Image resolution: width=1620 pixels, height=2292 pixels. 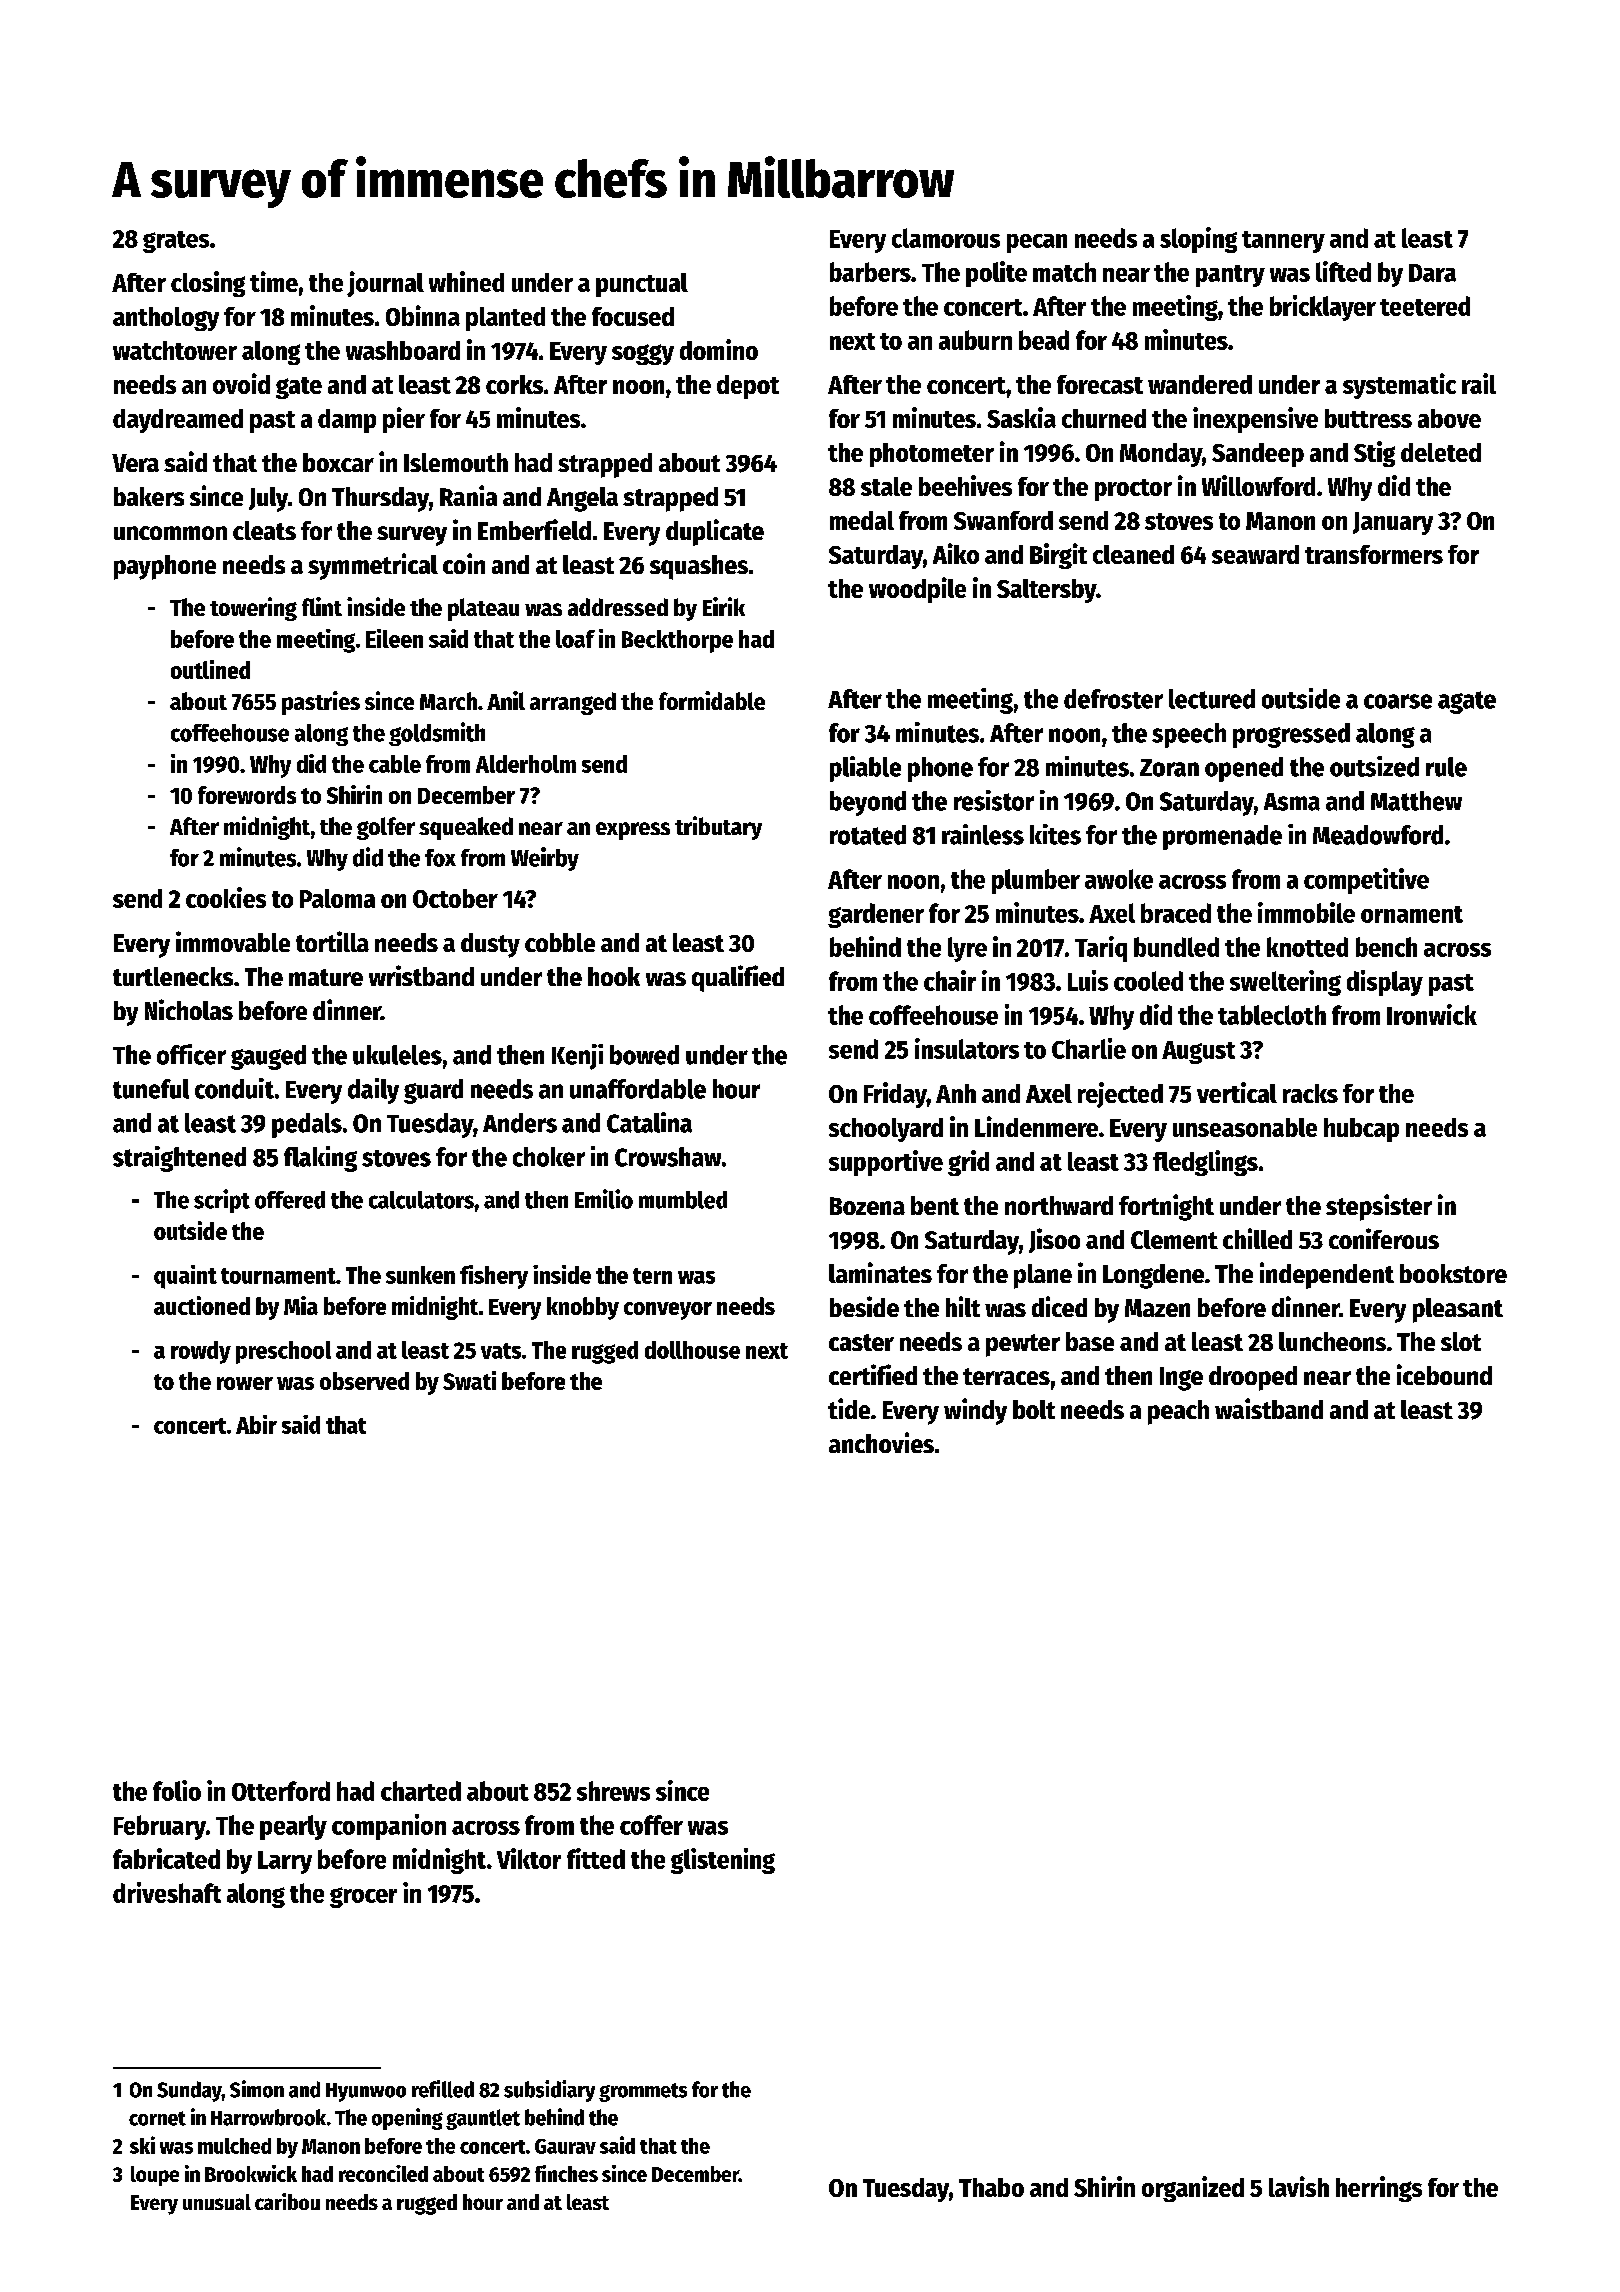 I want to click on caribou, so click(x=287, y=2201).
